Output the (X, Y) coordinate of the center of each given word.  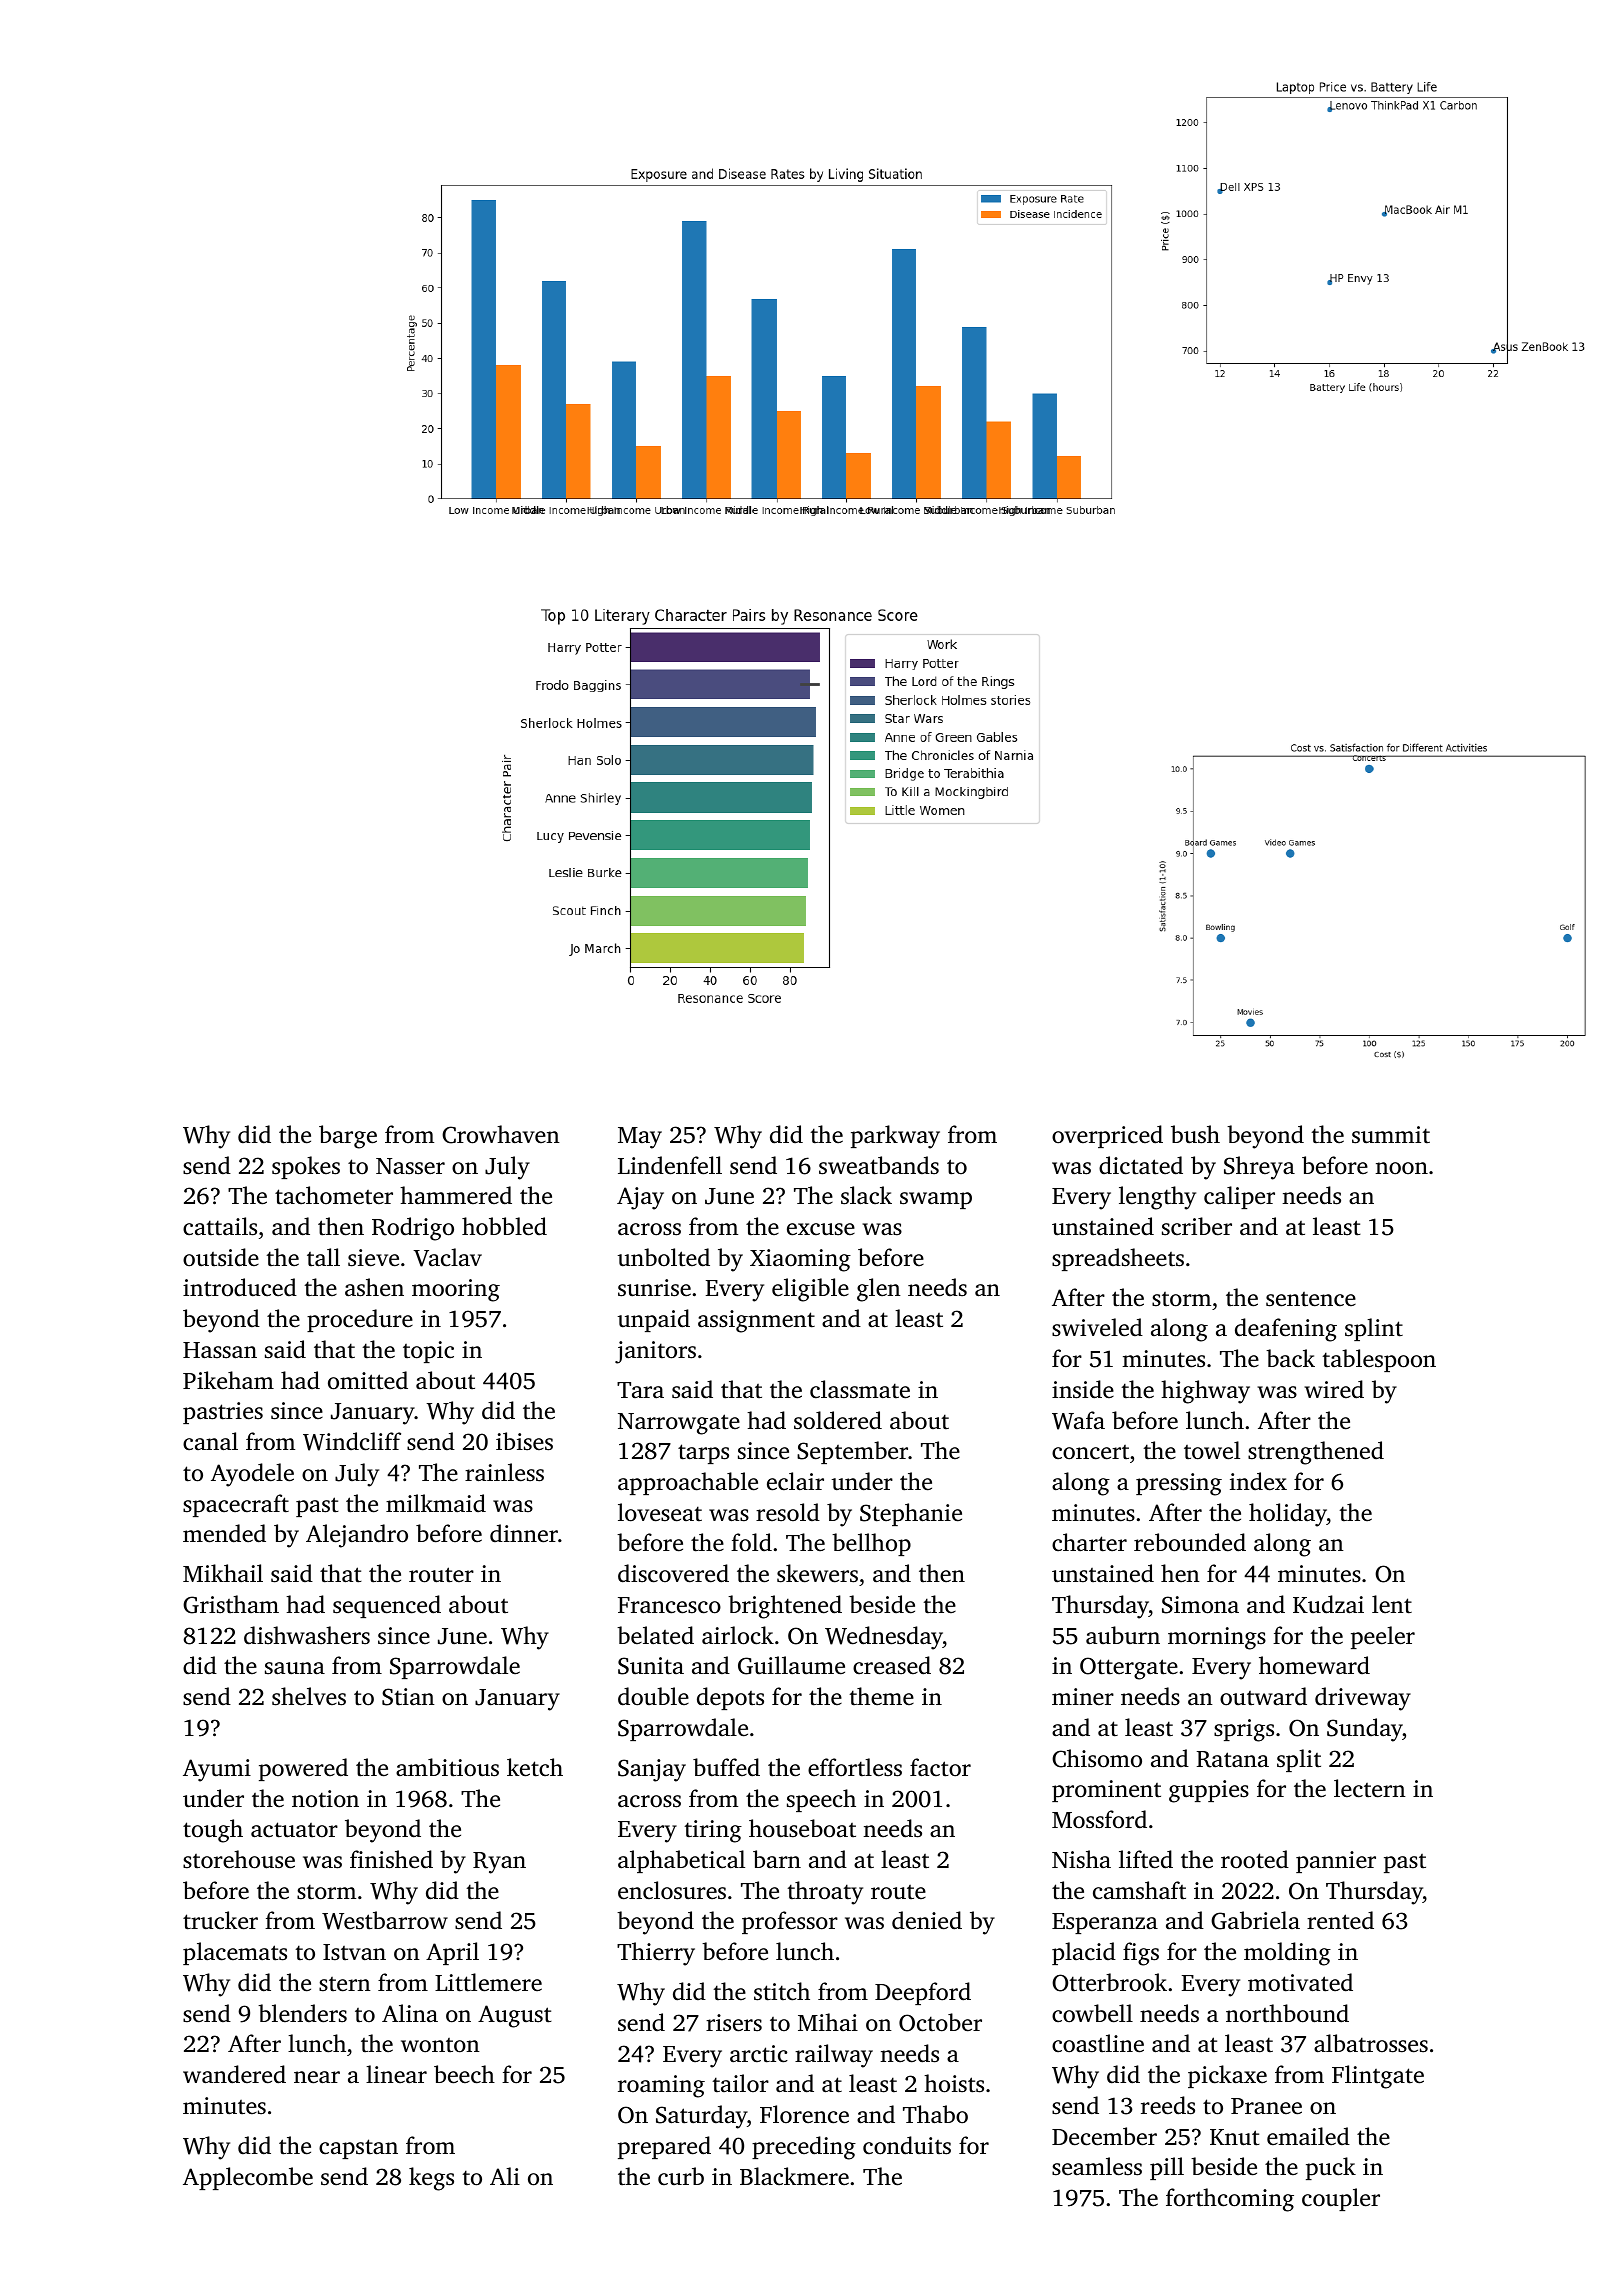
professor (790, 1922)
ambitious (447, 1767)
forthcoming (1230, 2200)
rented (1340, 1920)
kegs (431, 2179)
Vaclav (447, 1257)
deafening (1286, 1330)
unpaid (654, 1320)
